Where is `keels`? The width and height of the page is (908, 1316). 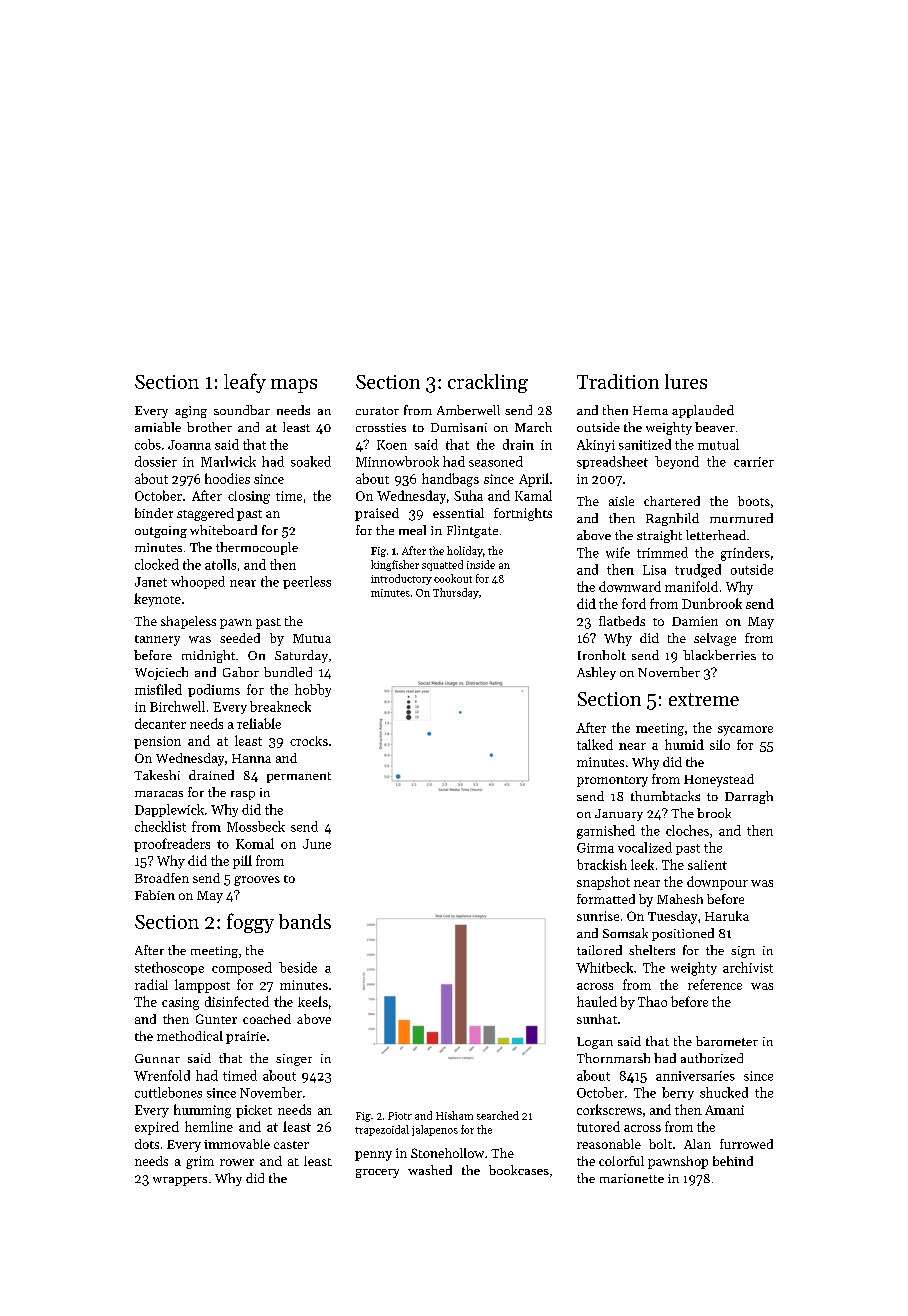
keels is located at coordinates (313, 1001).
